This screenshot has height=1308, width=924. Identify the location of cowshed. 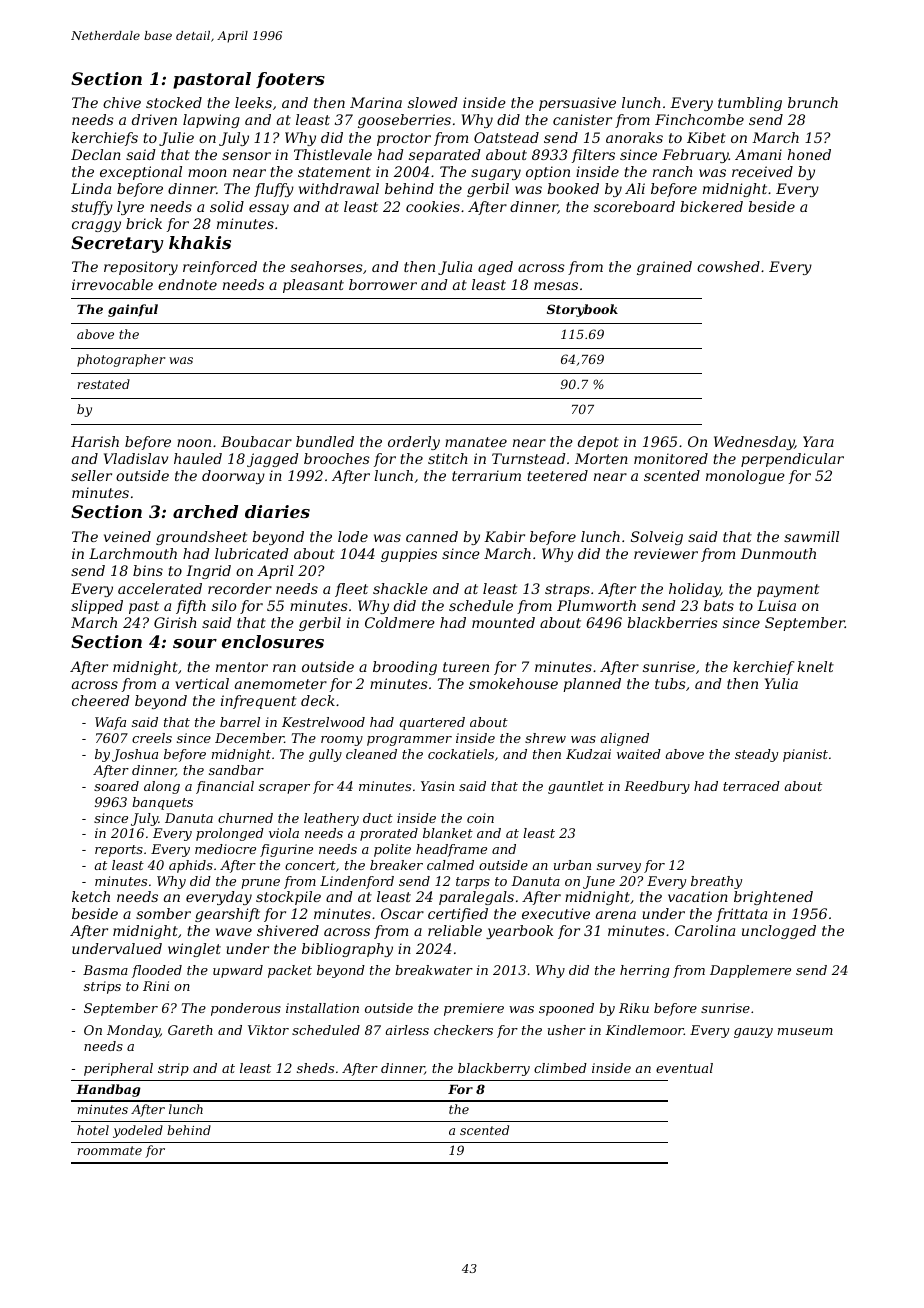
(728, 266).
